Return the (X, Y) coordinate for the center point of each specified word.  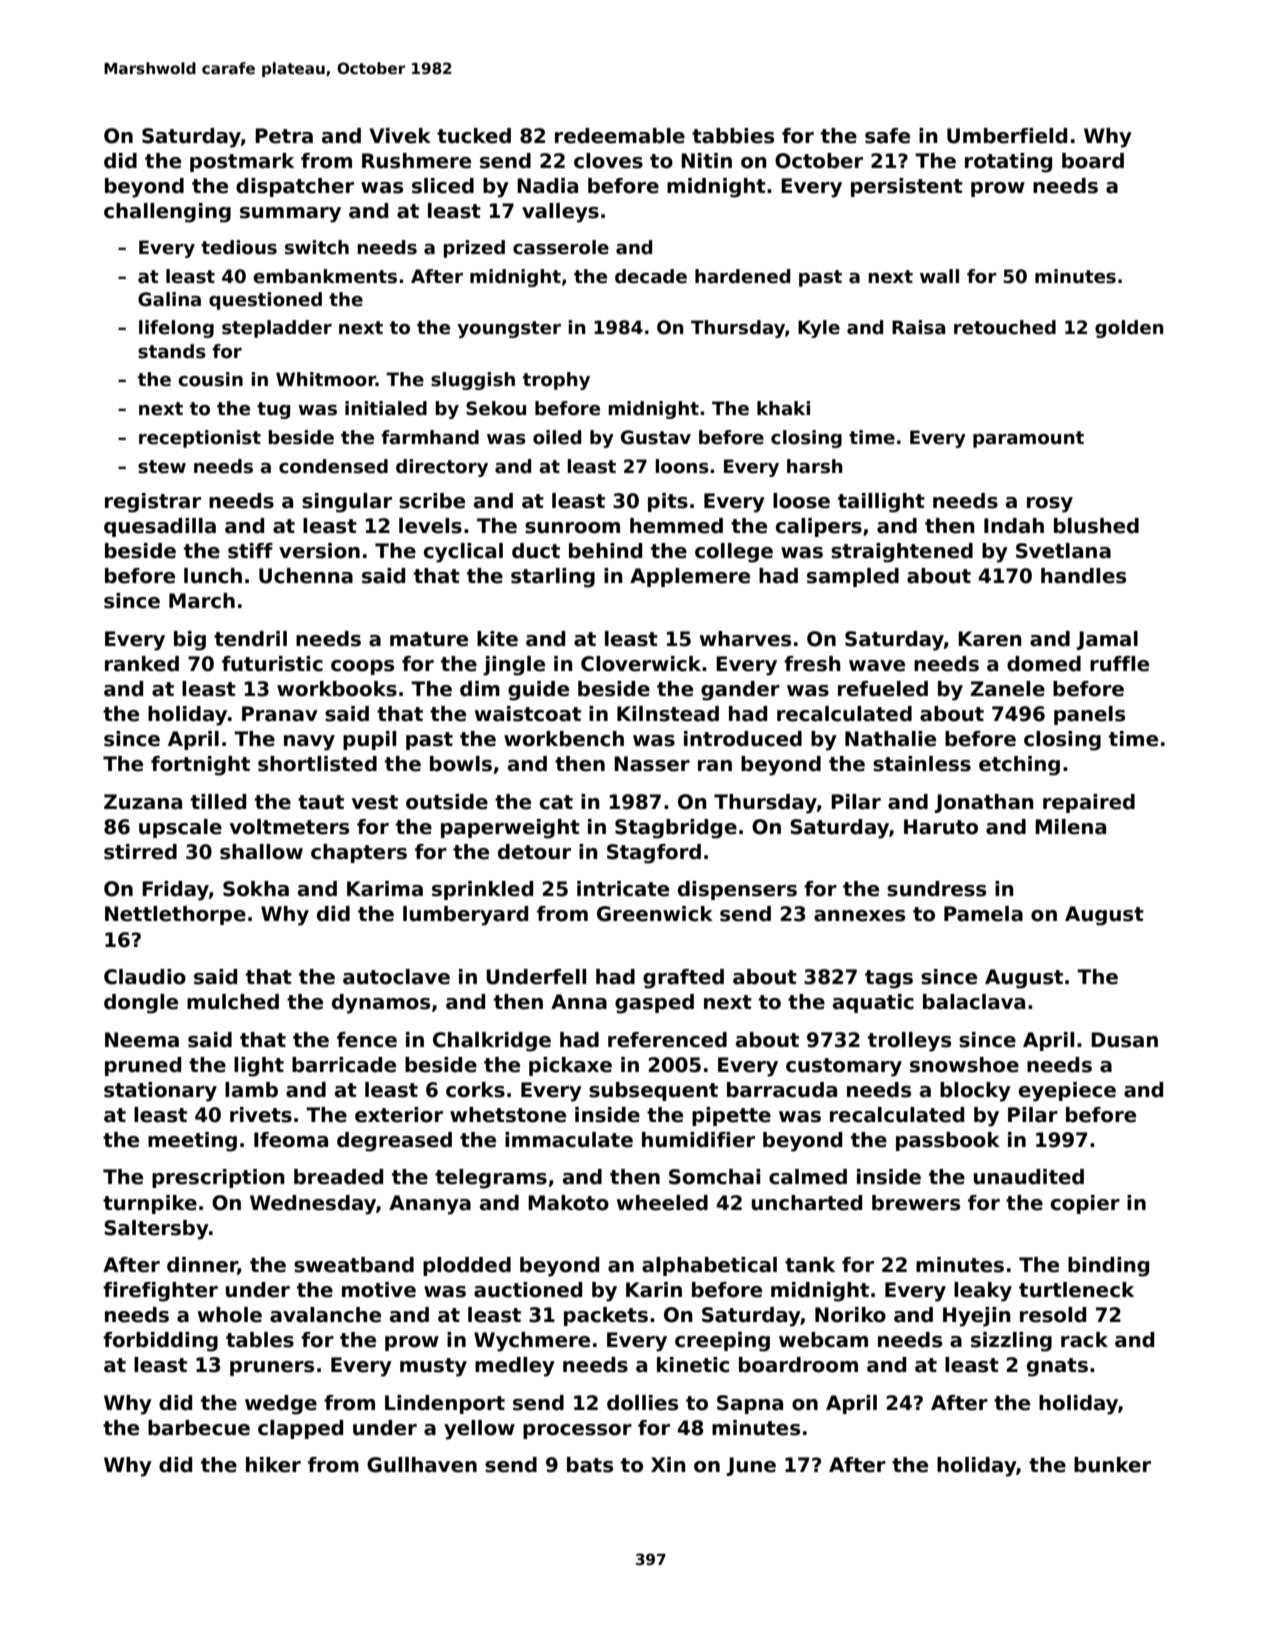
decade (651, 276)
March (202, 601)
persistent (907, 187)
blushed (1096, 526)
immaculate (569, 1140)
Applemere (690, 577)
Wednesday (313, 1205)
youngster (509, 329)
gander (740, 691)
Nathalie (890, 739)
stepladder (277, 329)
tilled (218, 802)
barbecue (199, 1428)
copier (1085, 1204)
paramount (1028, 439)
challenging (167, 213)
